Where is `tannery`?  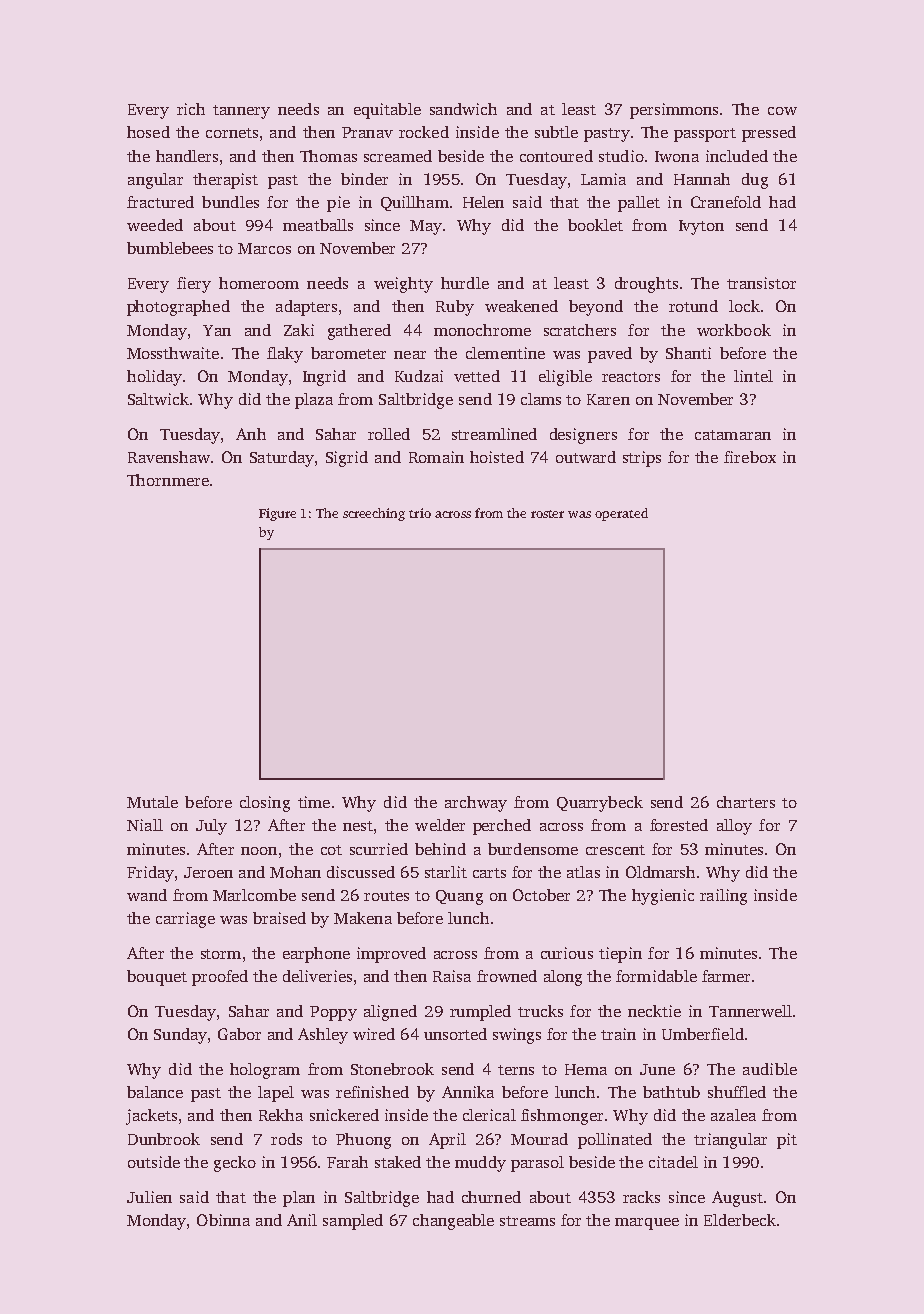 tannery is located at coordinates (241, 112).
